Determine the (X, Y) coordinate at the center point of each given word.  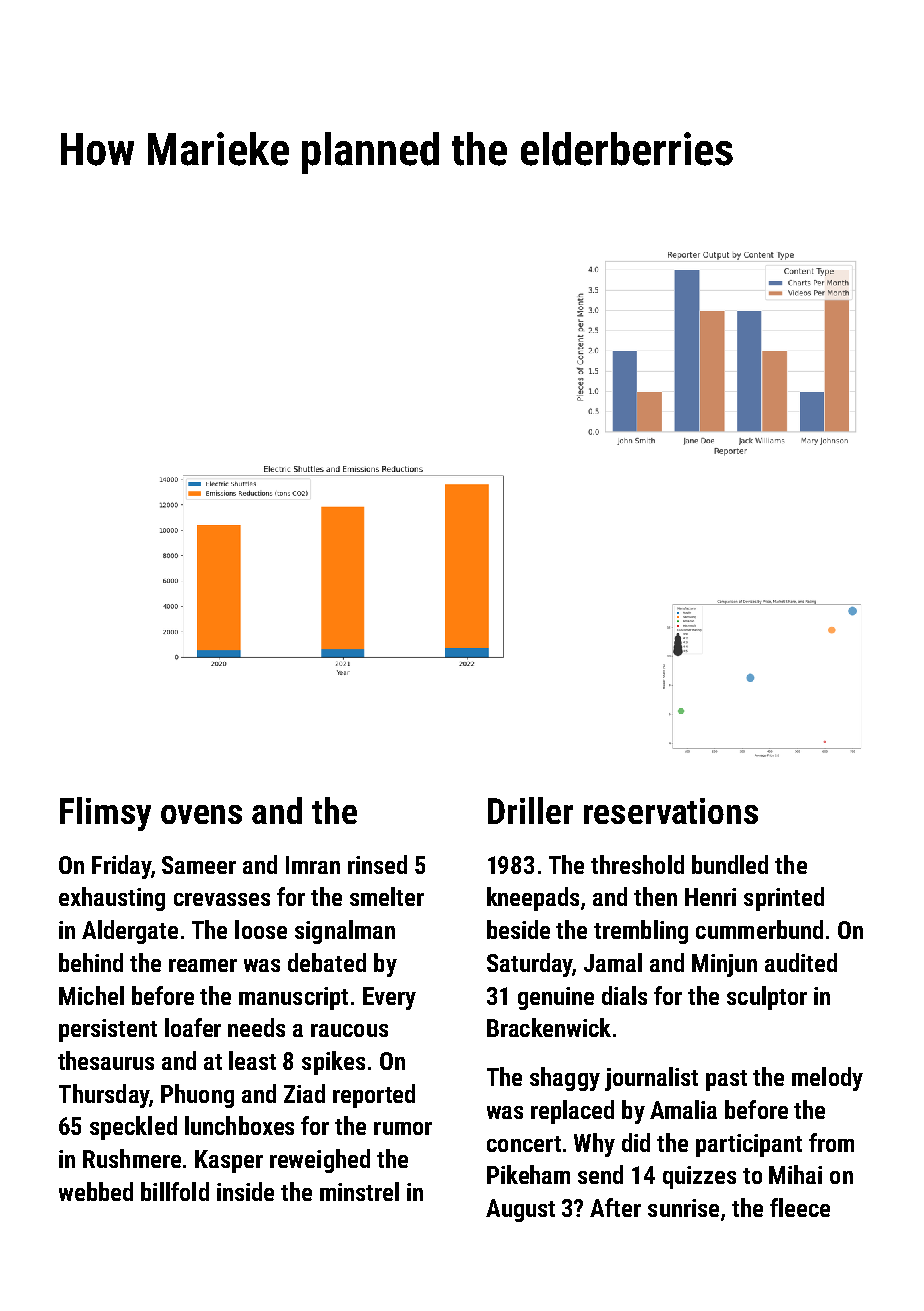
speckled (133, 1128)
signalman (345, 932)
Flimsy (105, 814)
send (600, 1174)
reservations (671, 811)
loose (261, 929)
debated (327, 962)
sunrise (683, 1208)
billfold (175, 1191)
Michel (91, 995)
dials (624, 995)
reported (374, 1096)
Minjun (724, 965)
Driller (530, 810)
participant (749, 1145)
